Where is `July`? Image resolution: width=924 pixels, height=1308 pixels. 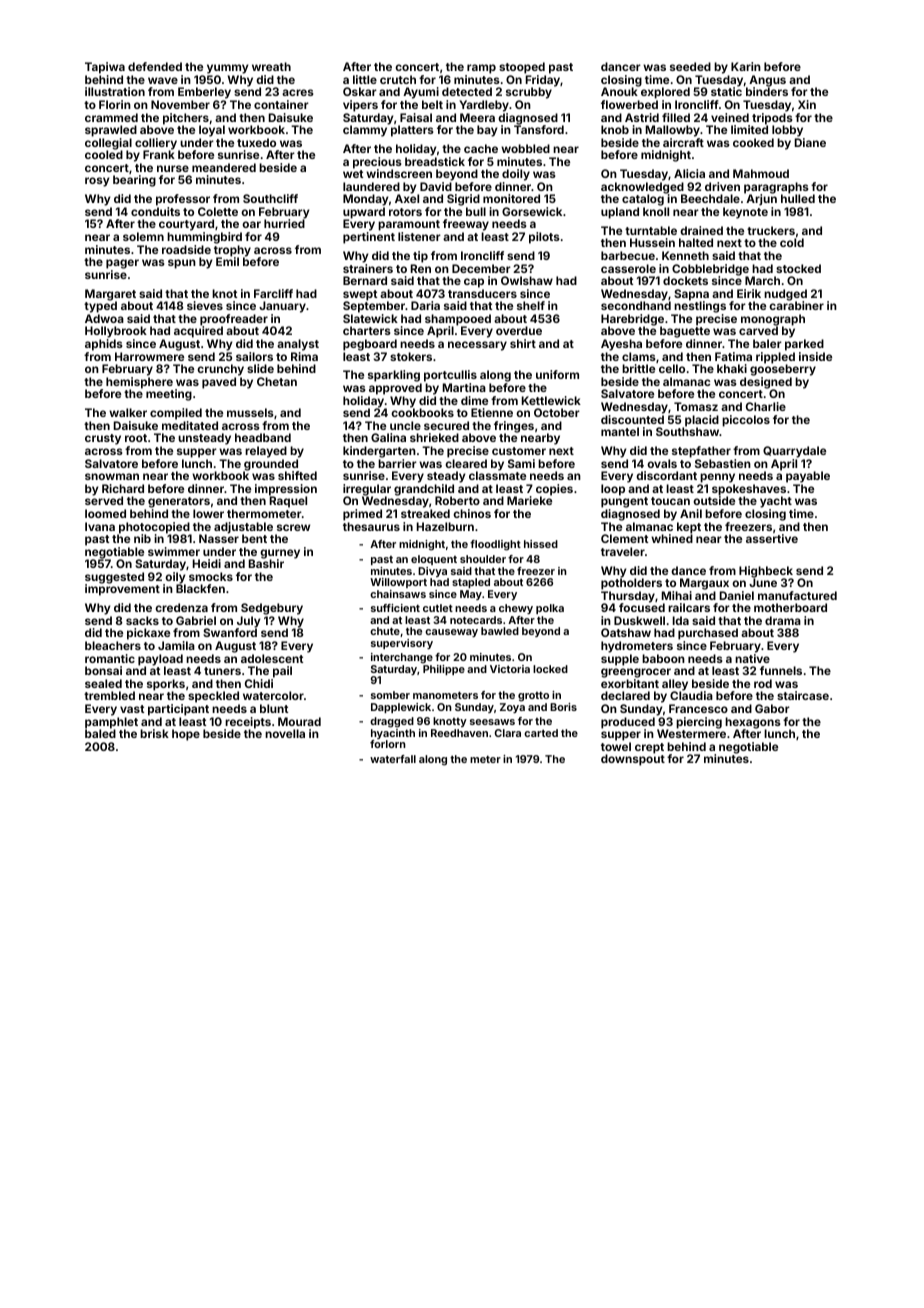
July is located at coordinates (249, 622).
